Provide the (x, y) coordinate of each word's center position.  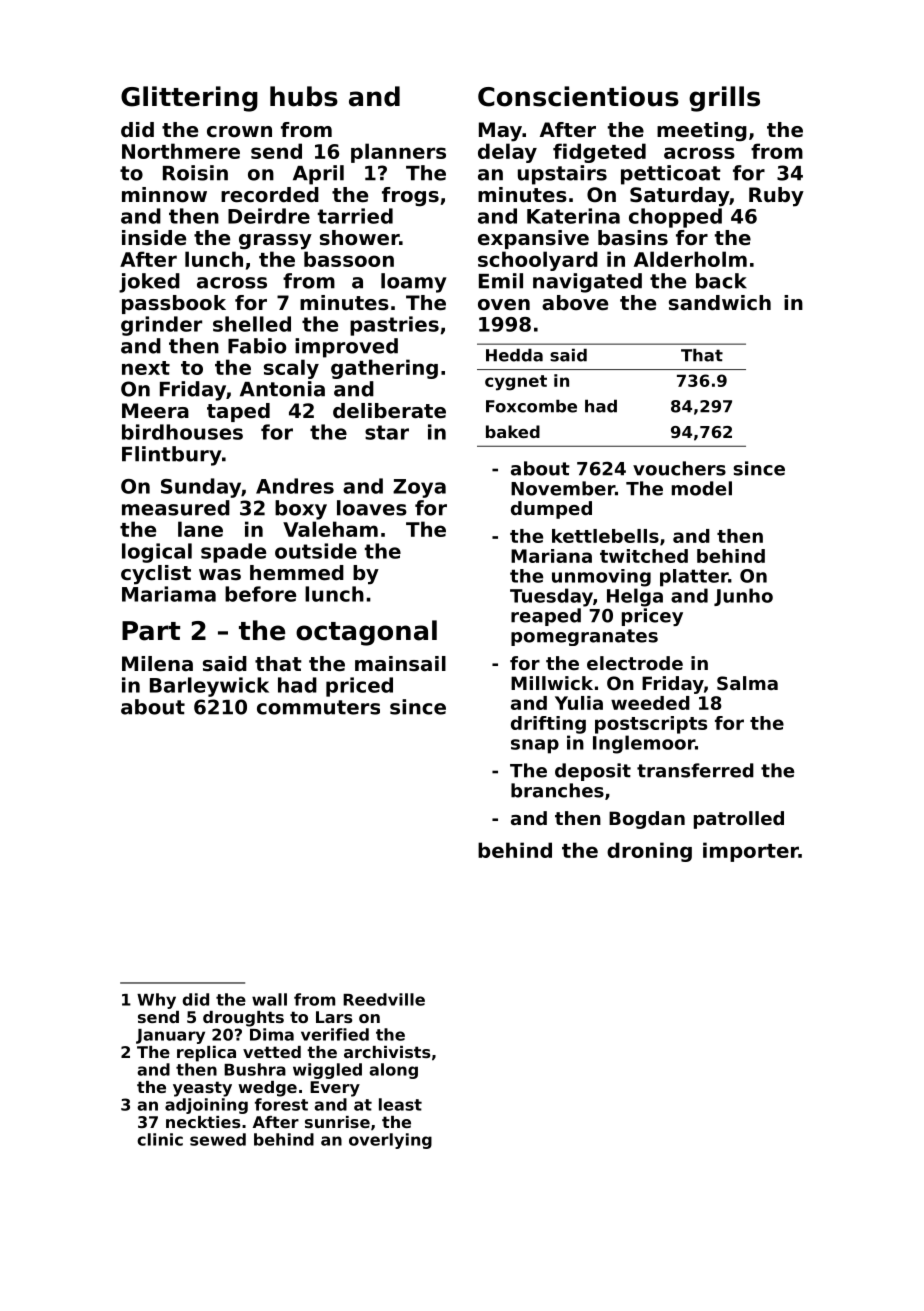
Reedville (384, 999)
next (146, 368)
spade (233, 553)
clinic (160, 1139)
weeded (650, 703)
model (702, 488)
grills (724, 99)
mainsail (400, 664)
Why (156, 1001)
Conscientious (578, 96)
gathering (384, 369)
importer (751, 852)
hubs (304, 96)
